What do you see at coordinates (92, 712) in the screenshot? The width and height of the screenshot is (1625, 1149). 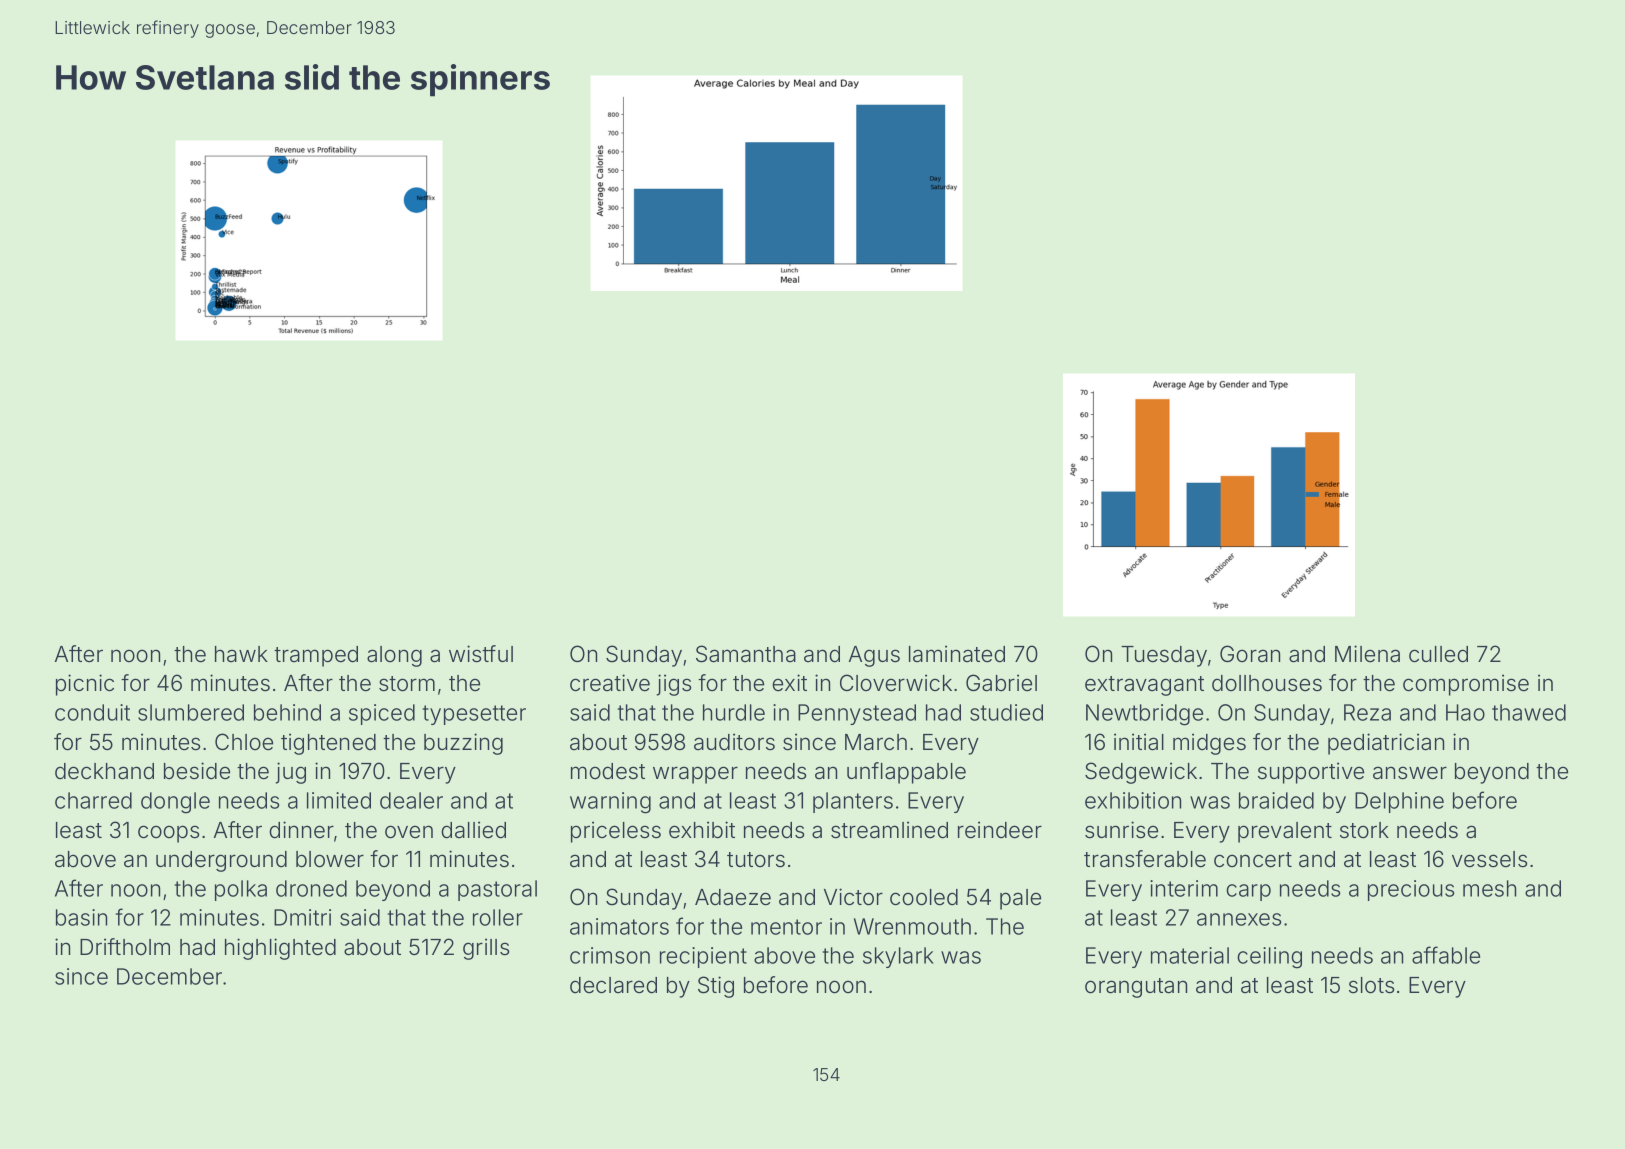 I see `conduit` at bounding box center [92, 712].
